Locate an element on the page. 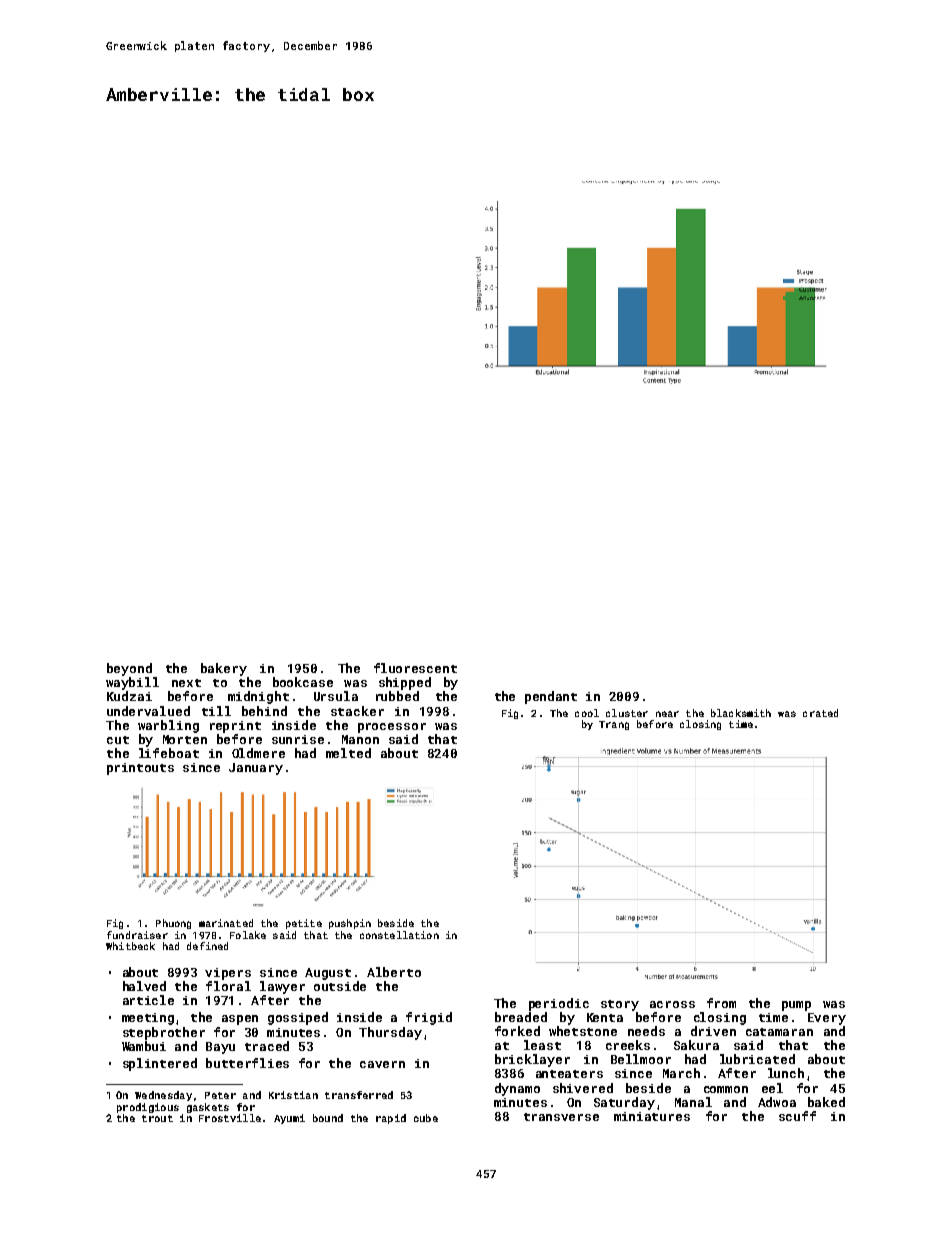 The width and height of the page is (952, 1233). near is located at coordinates (667, 714).
